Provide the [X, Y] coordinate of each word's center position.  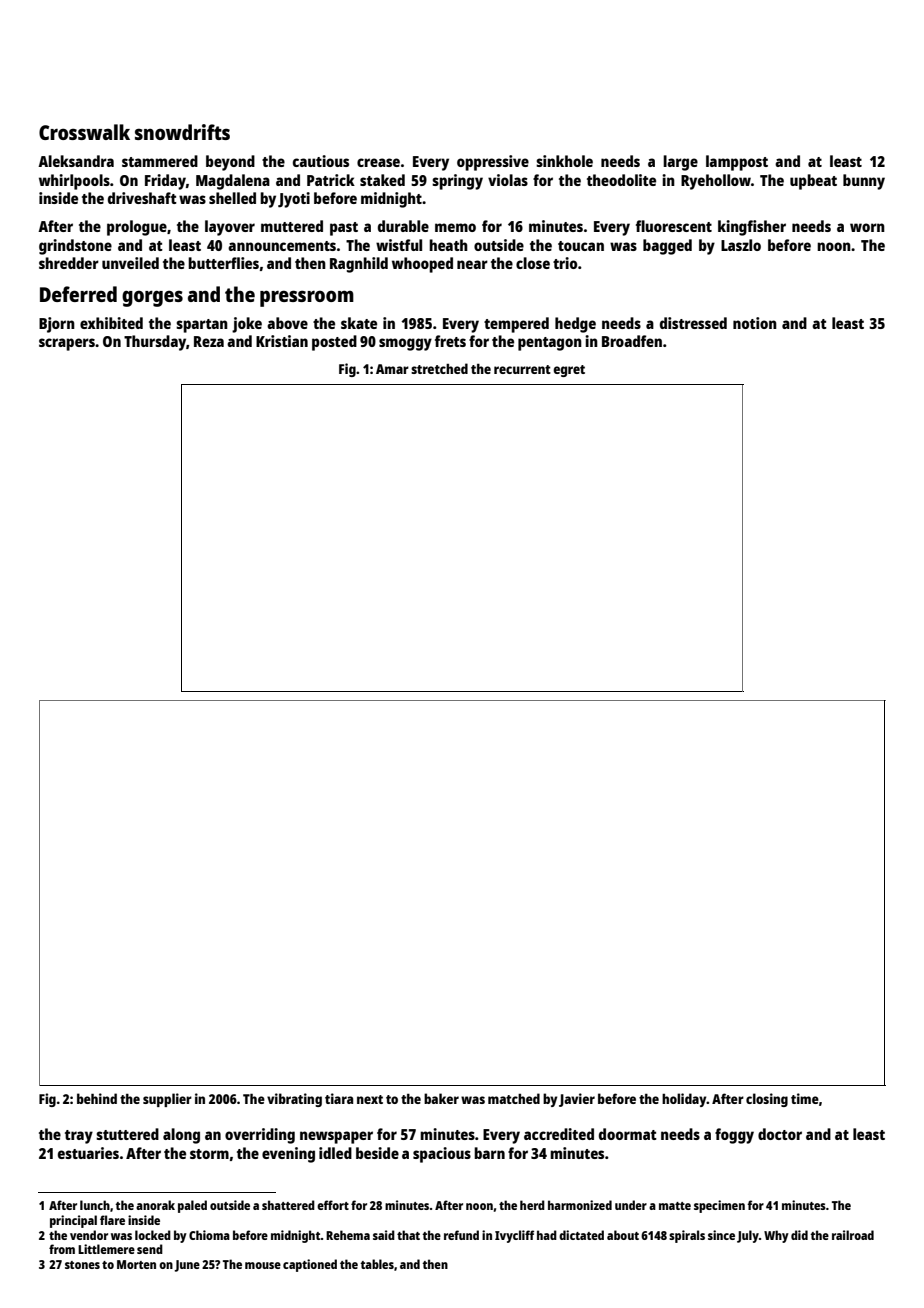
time [805, 1098]
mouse [263, 1265]
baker [441, 1098]
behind [97, 1098]
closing [767, 1100]
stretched [439, 368]
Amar [392, 369]
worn [867, 227]
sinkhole [564, 161]
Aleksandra [76, 161]
